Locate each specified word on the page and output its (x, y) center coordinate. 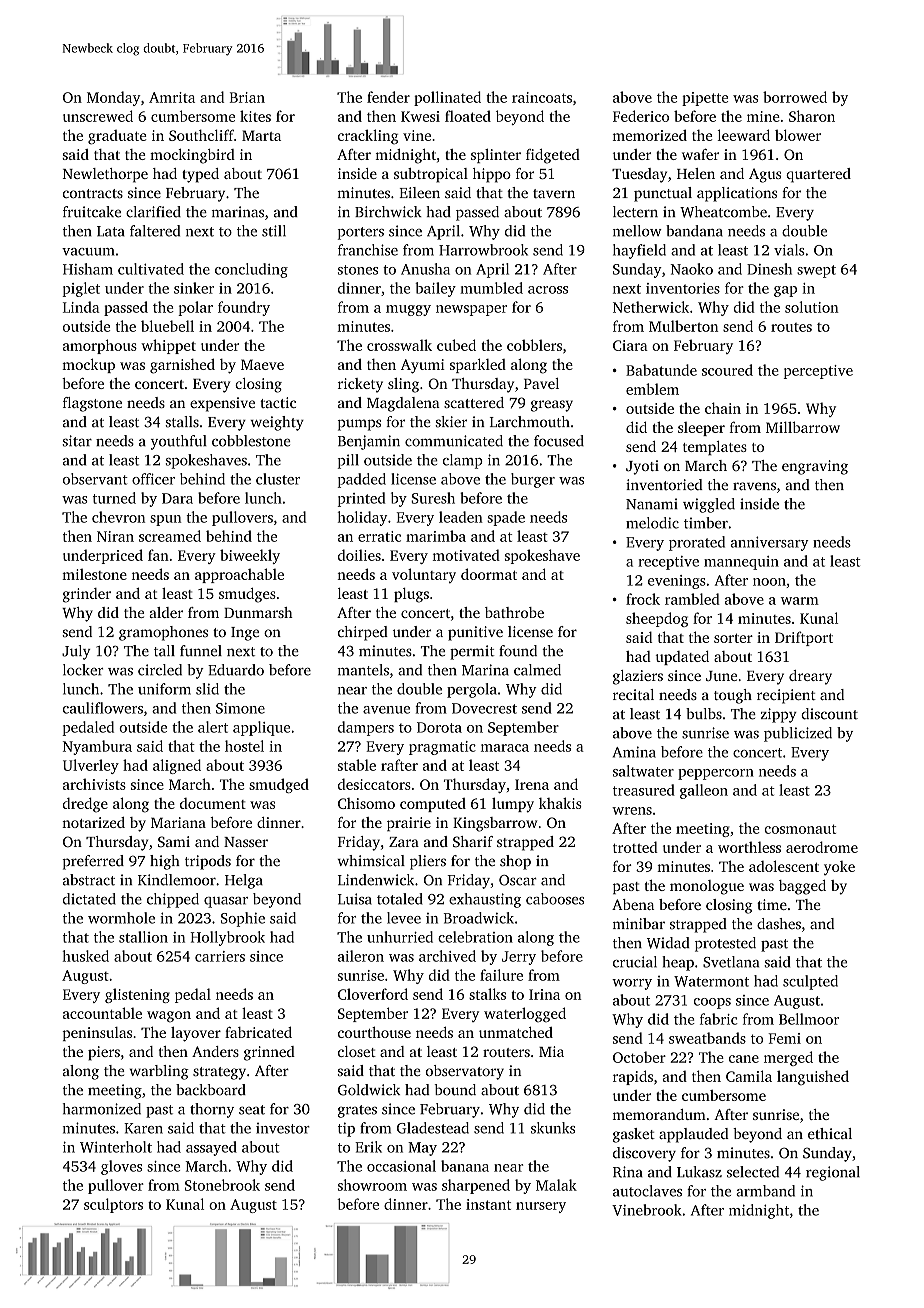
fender (388, 97)
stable (357, 765)
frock (643, 599)
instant (488, 1204)
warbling (159, 1072)
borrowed (795, 97)
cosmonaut (800, 829)
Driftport (804, 638)
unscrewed (98, 116)
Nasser (246, 842)
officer (153, 479)
